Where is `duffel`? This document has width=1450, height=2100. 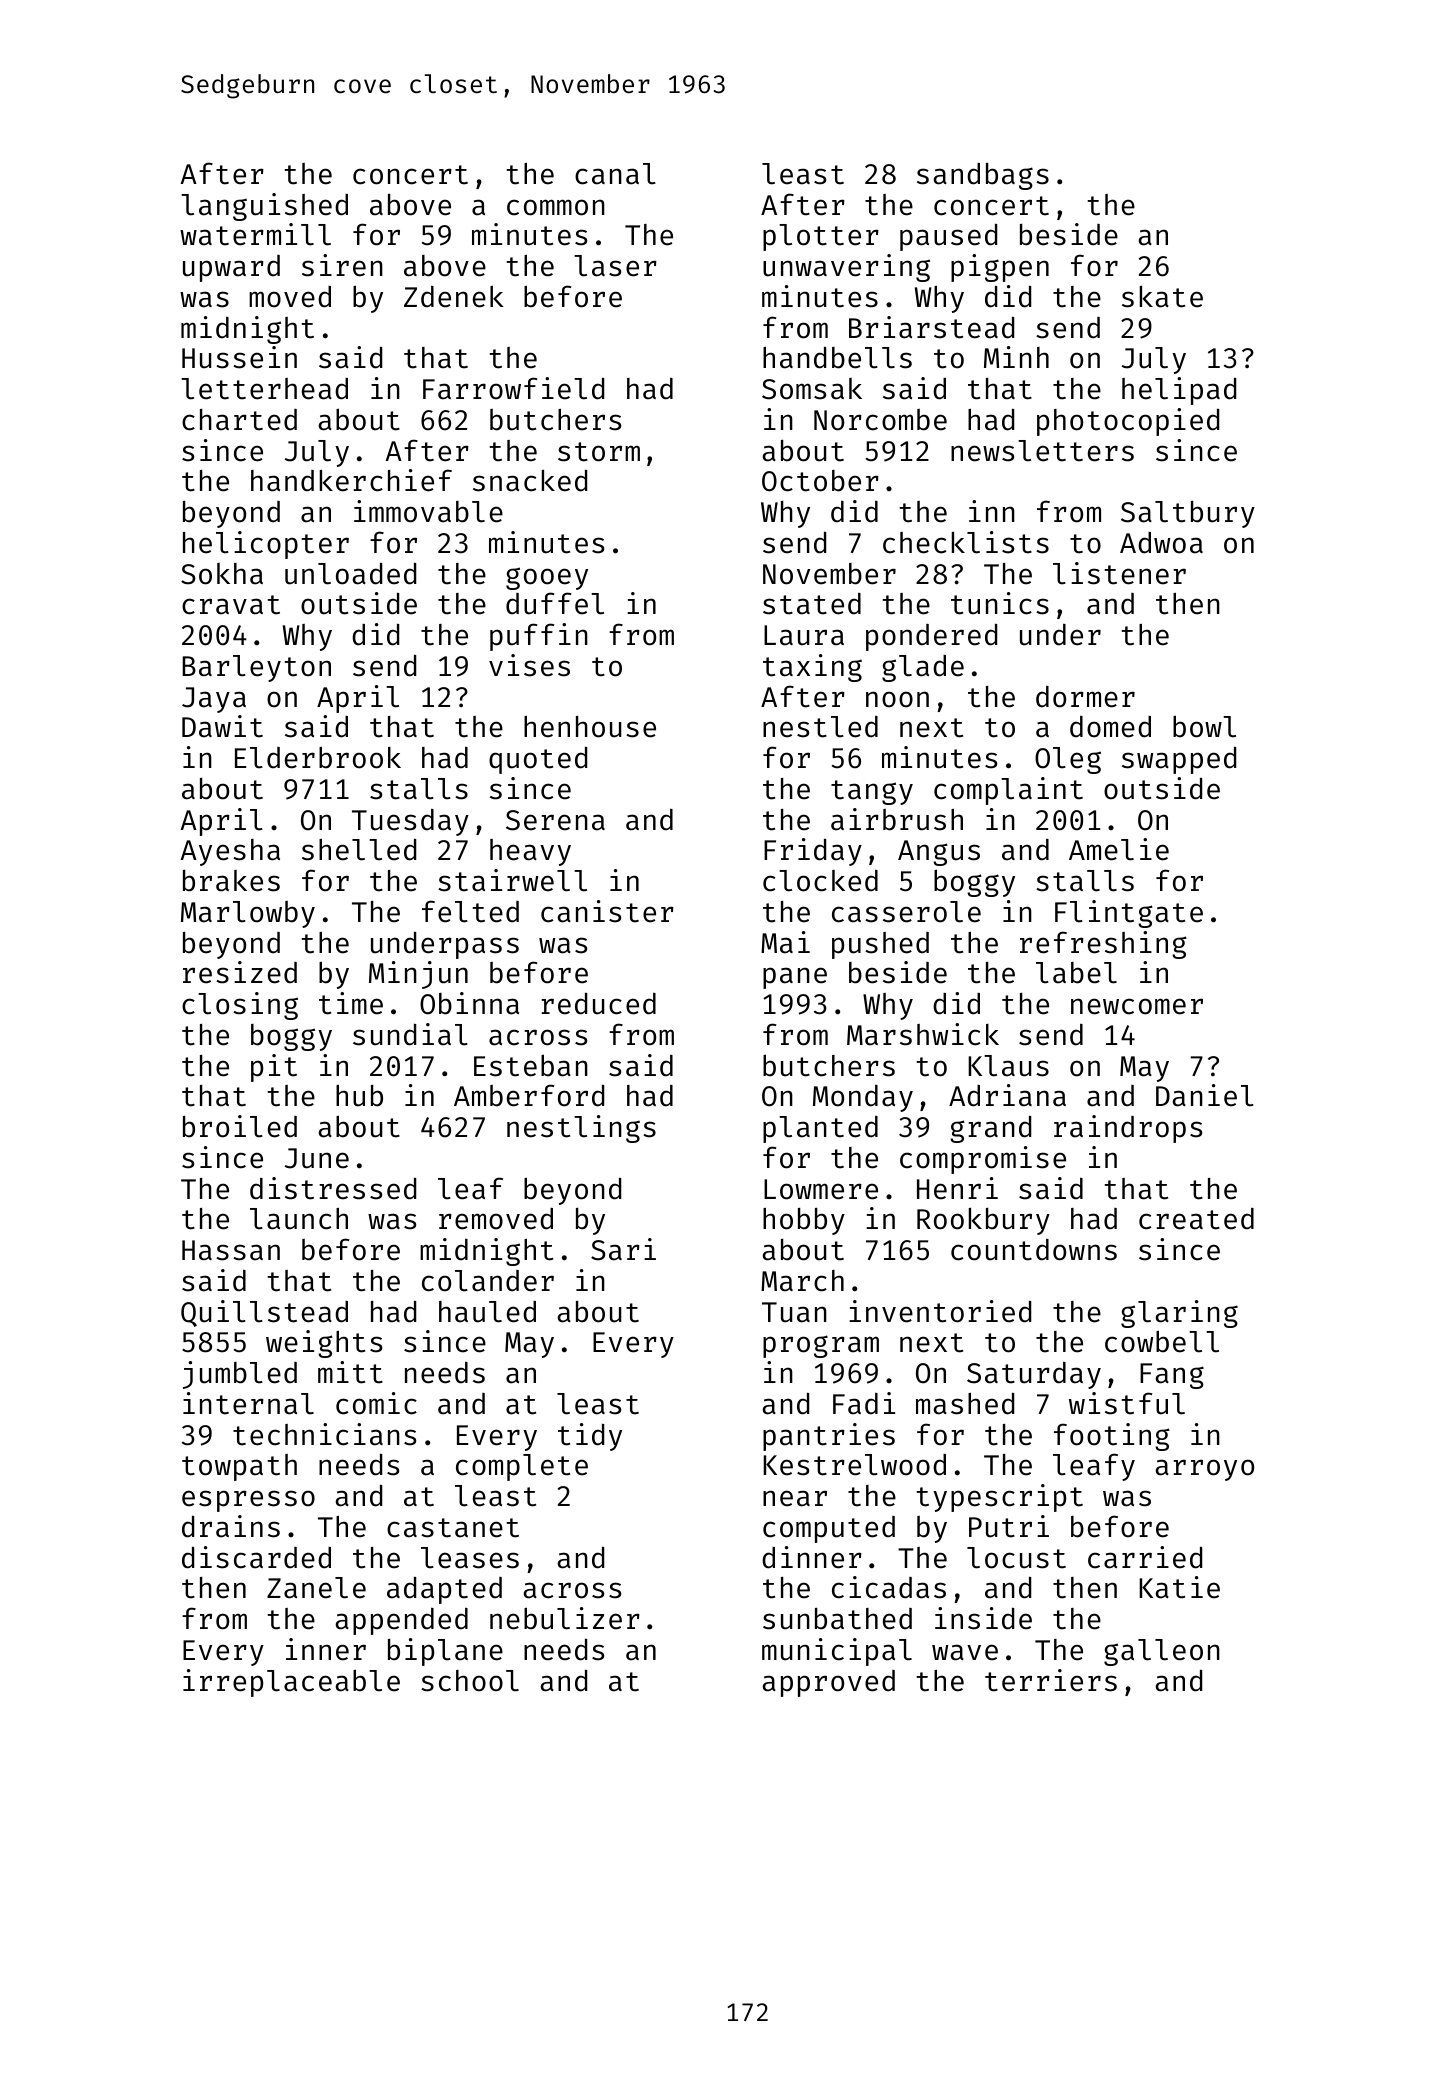 duffel is located at coordinates (555, 603).
